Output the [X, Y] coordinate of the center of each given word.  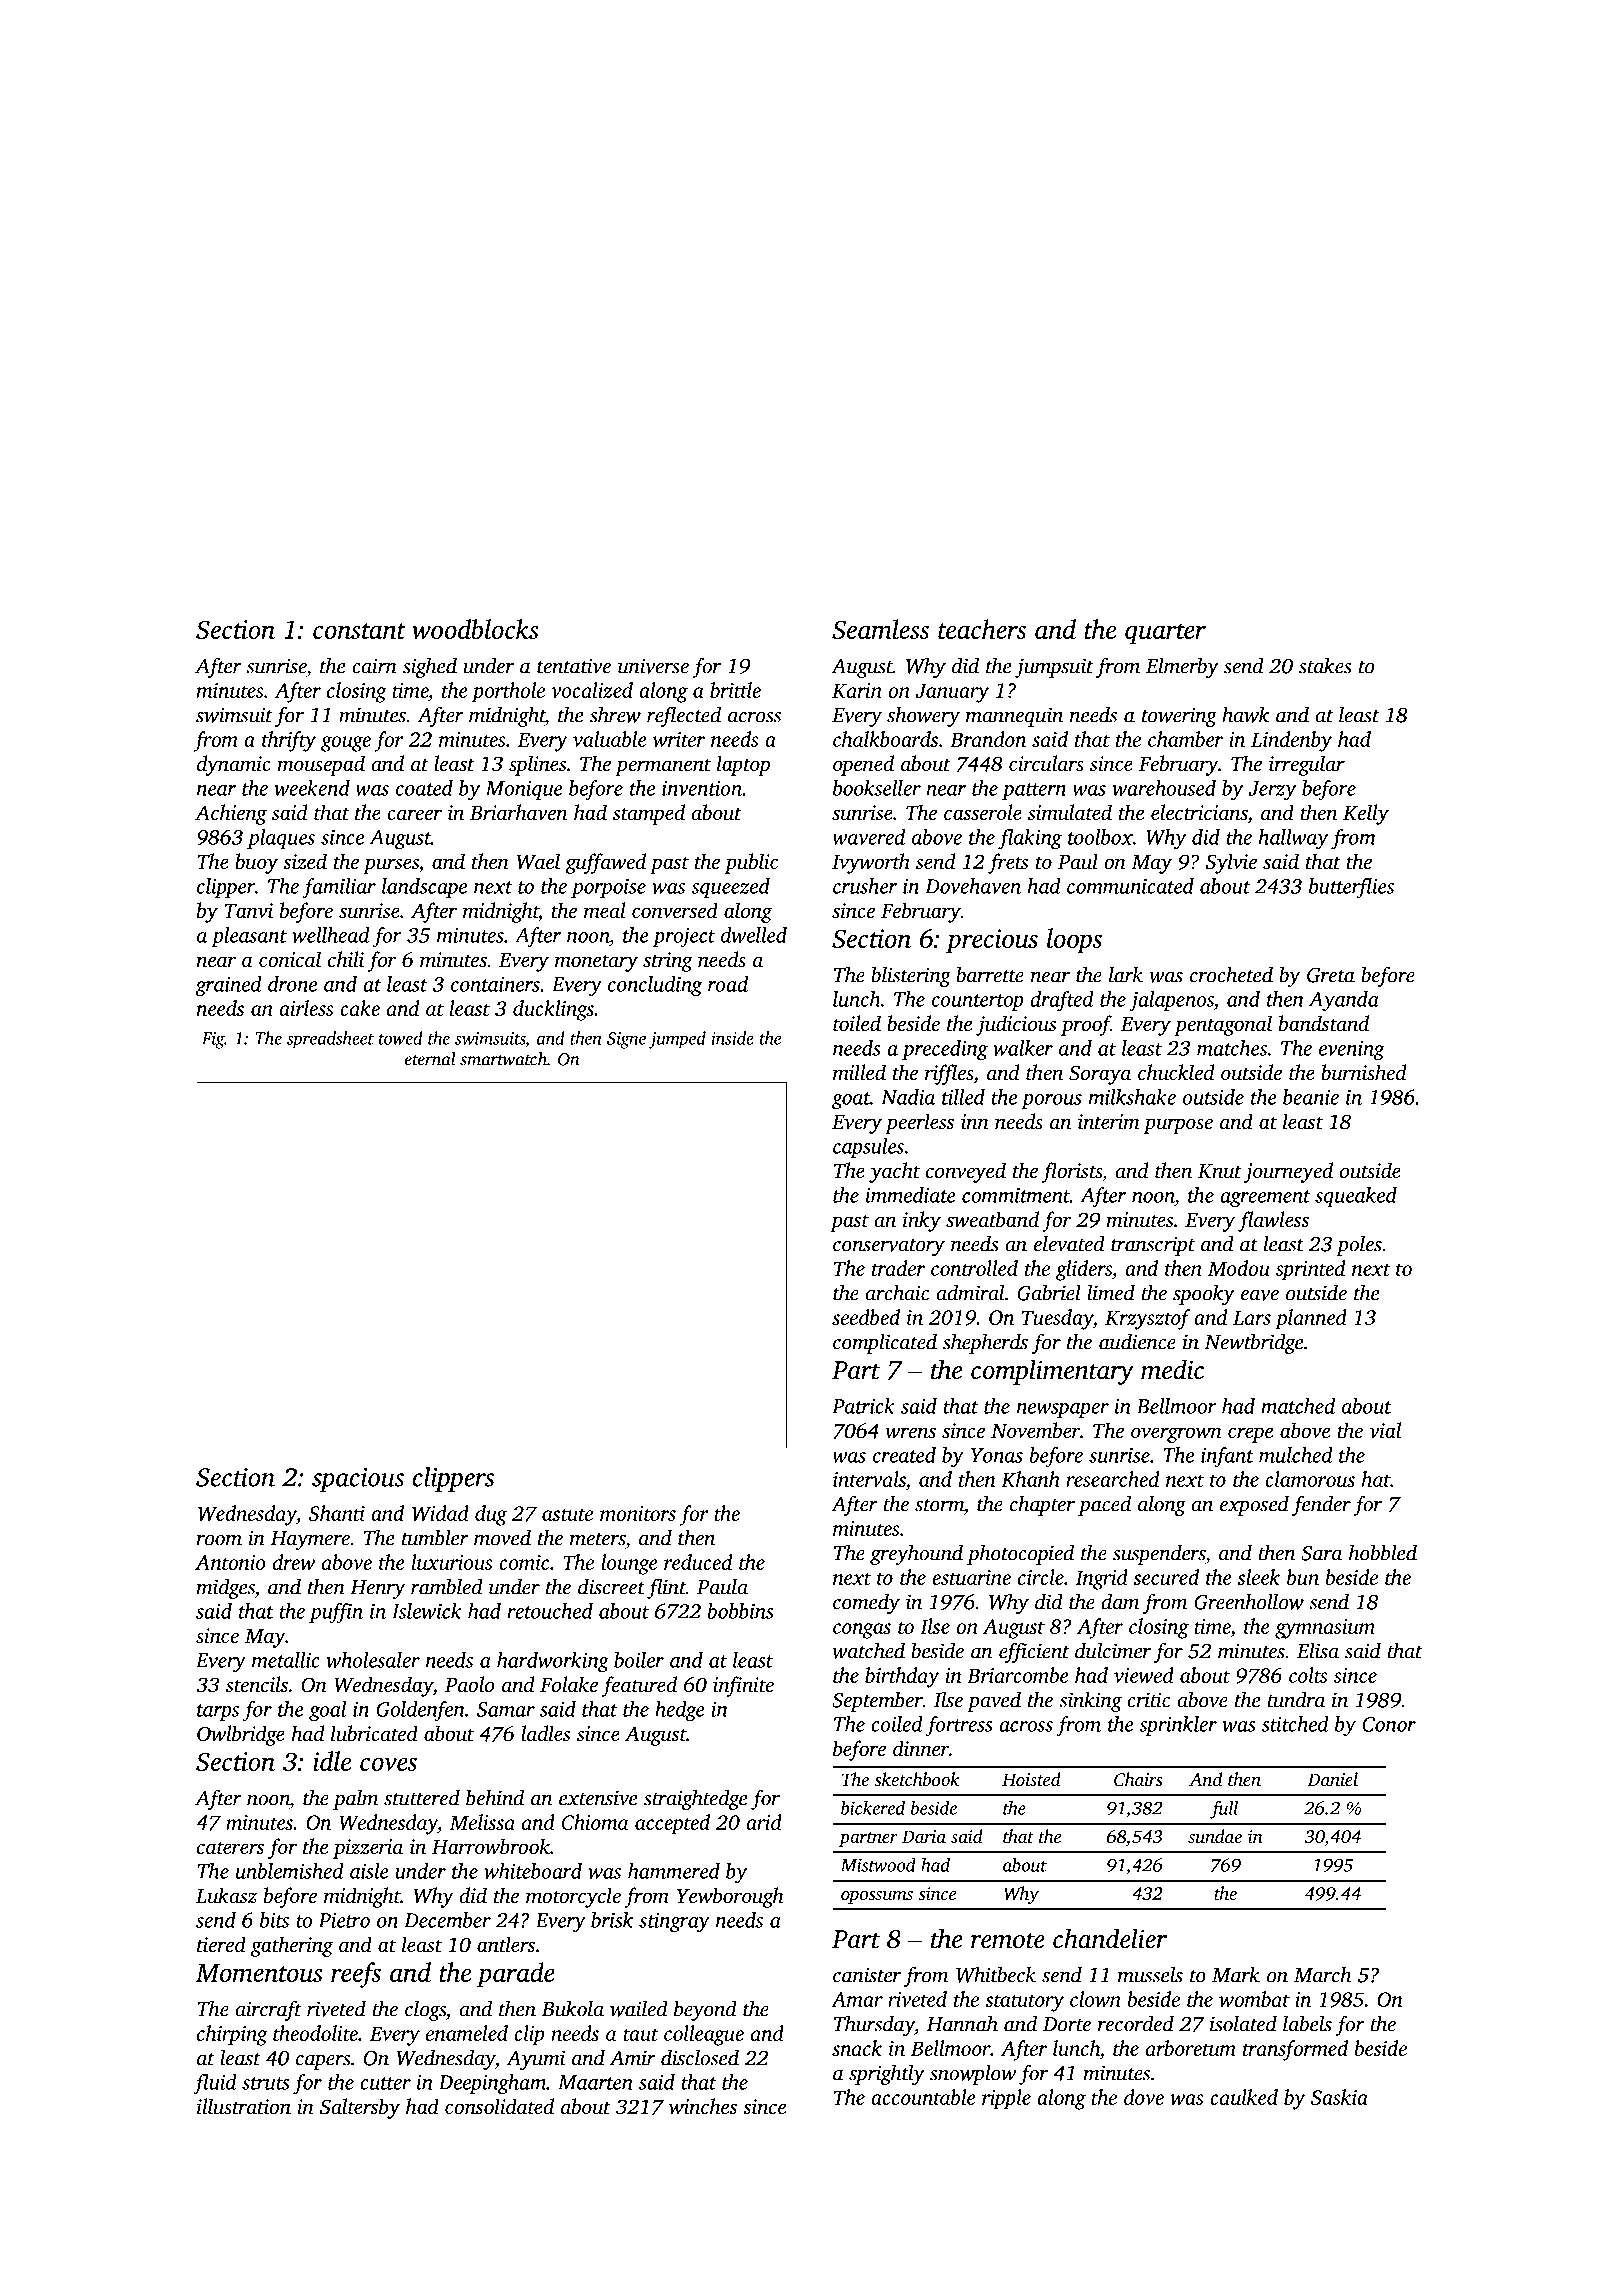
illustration [244, 2106]
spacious [358, 1480]
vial [1385, 1430]
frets [1008, 863]
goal [327, 1711]
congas [862, 1631]
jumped [677, 1040]
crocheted [1231, 974]
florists [1072, 1172]
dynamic [234, 765]
